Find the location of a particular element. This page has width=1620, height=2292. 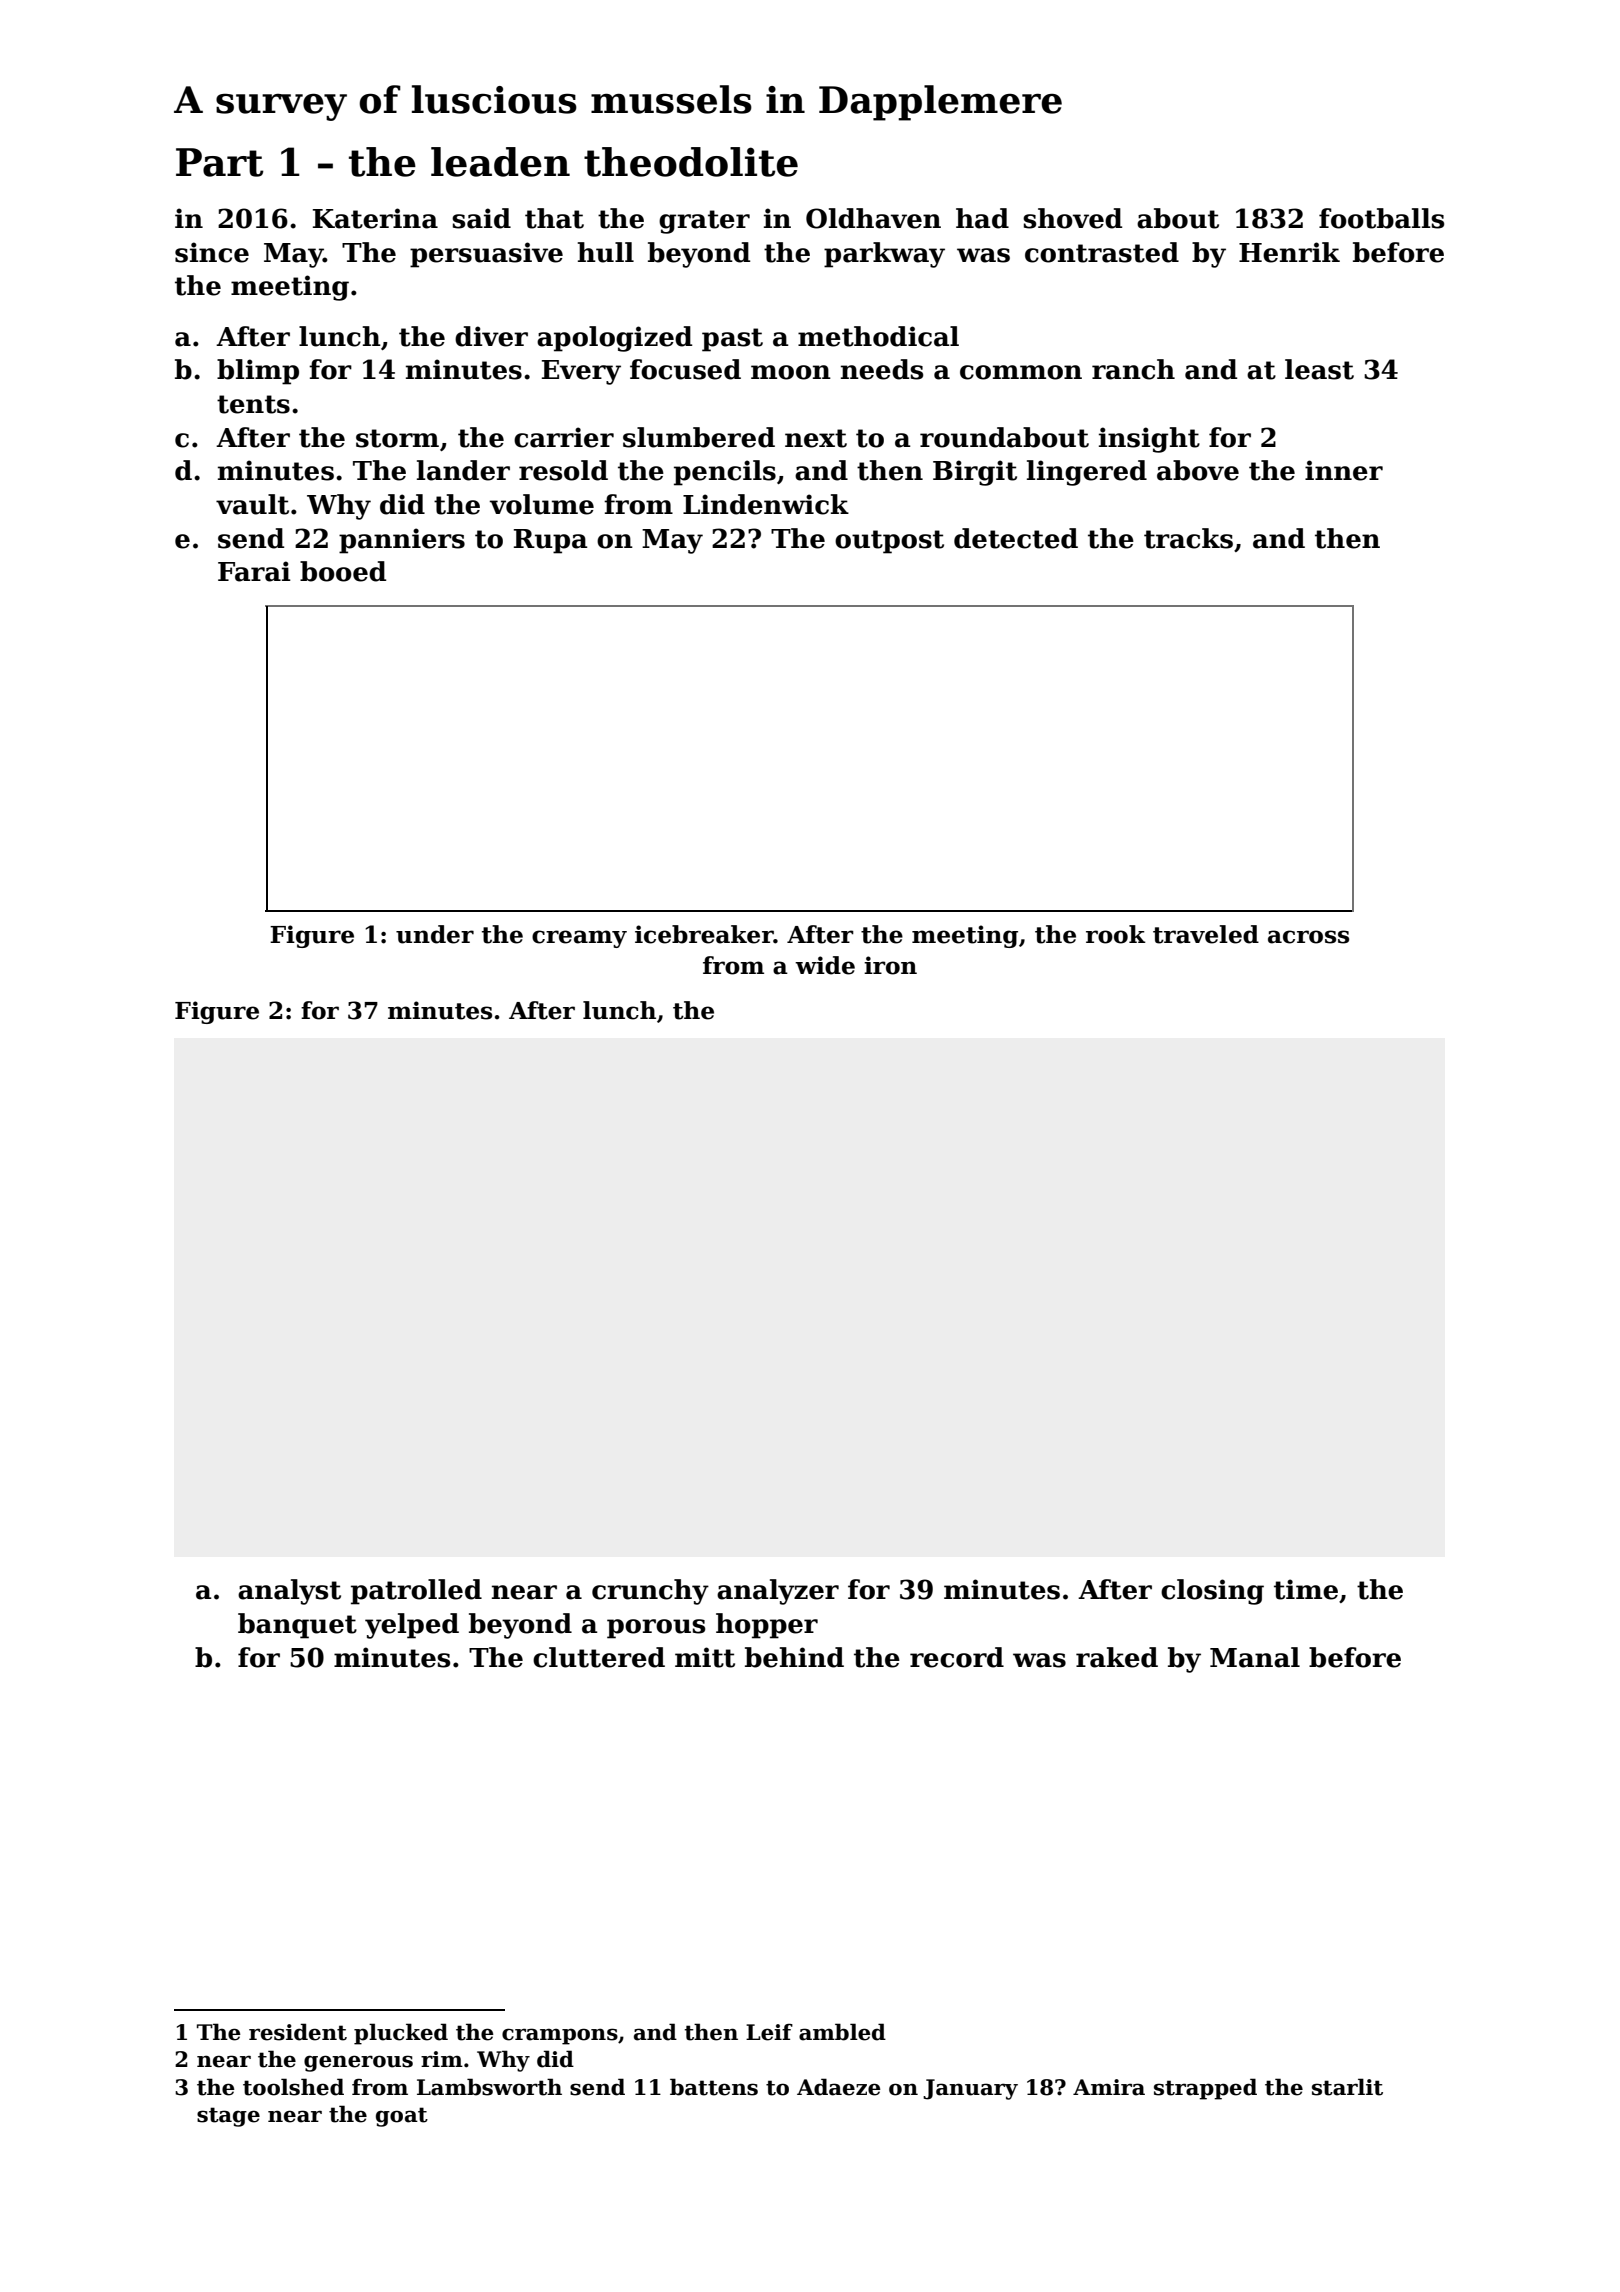

traveled is located at coordinates (1206, 934).
